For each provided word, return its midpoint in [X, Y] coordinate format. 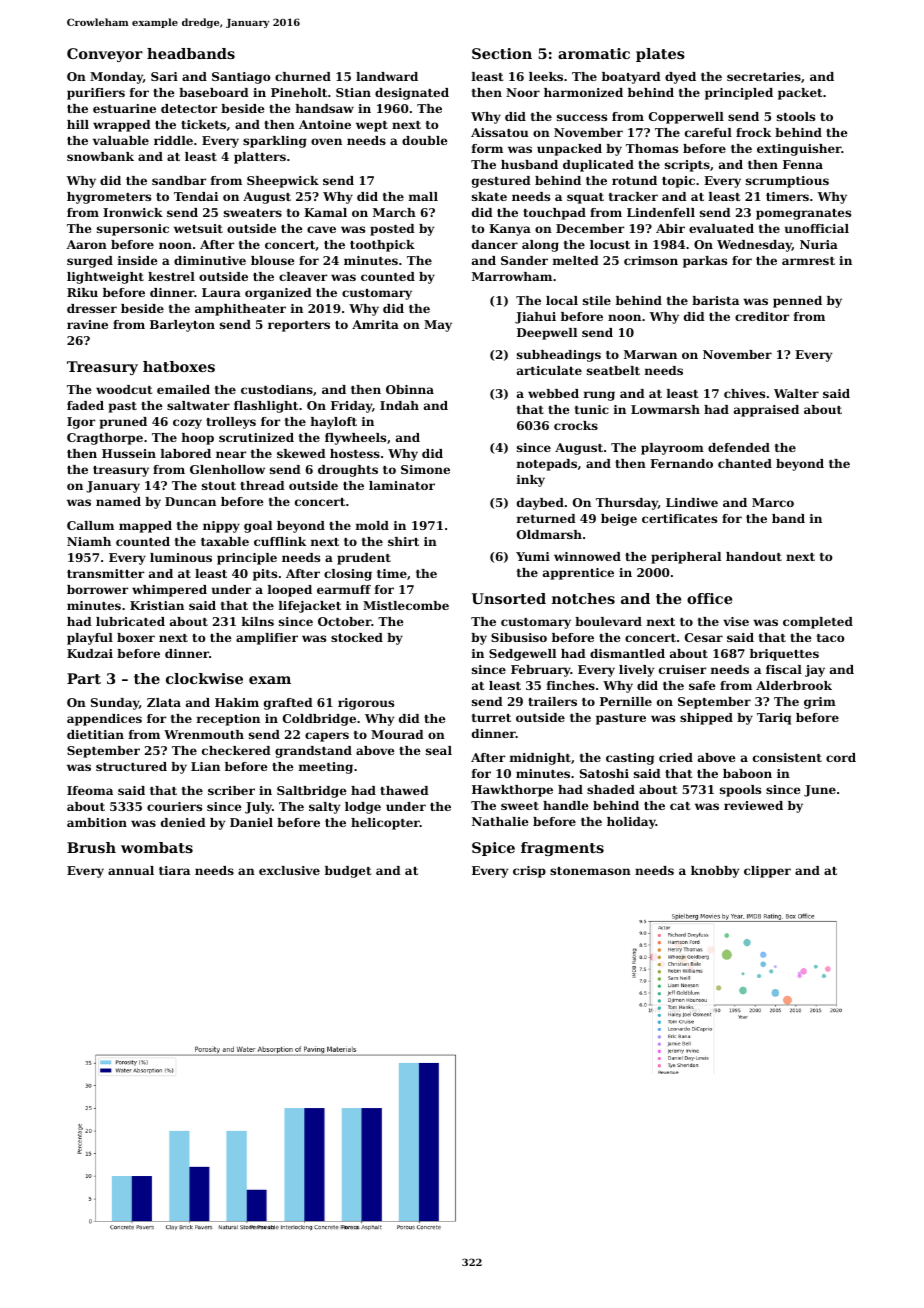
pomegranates [803, 214]
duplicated [598, 166]
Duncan [190, 501]
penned [797, 302]
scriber [231, 790]
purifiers [96, 94]
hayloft [334, 423]
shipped [706, 719]
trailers [552, 701]
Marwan [650, 354]
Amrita [375, 324]
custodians [277, 389]
